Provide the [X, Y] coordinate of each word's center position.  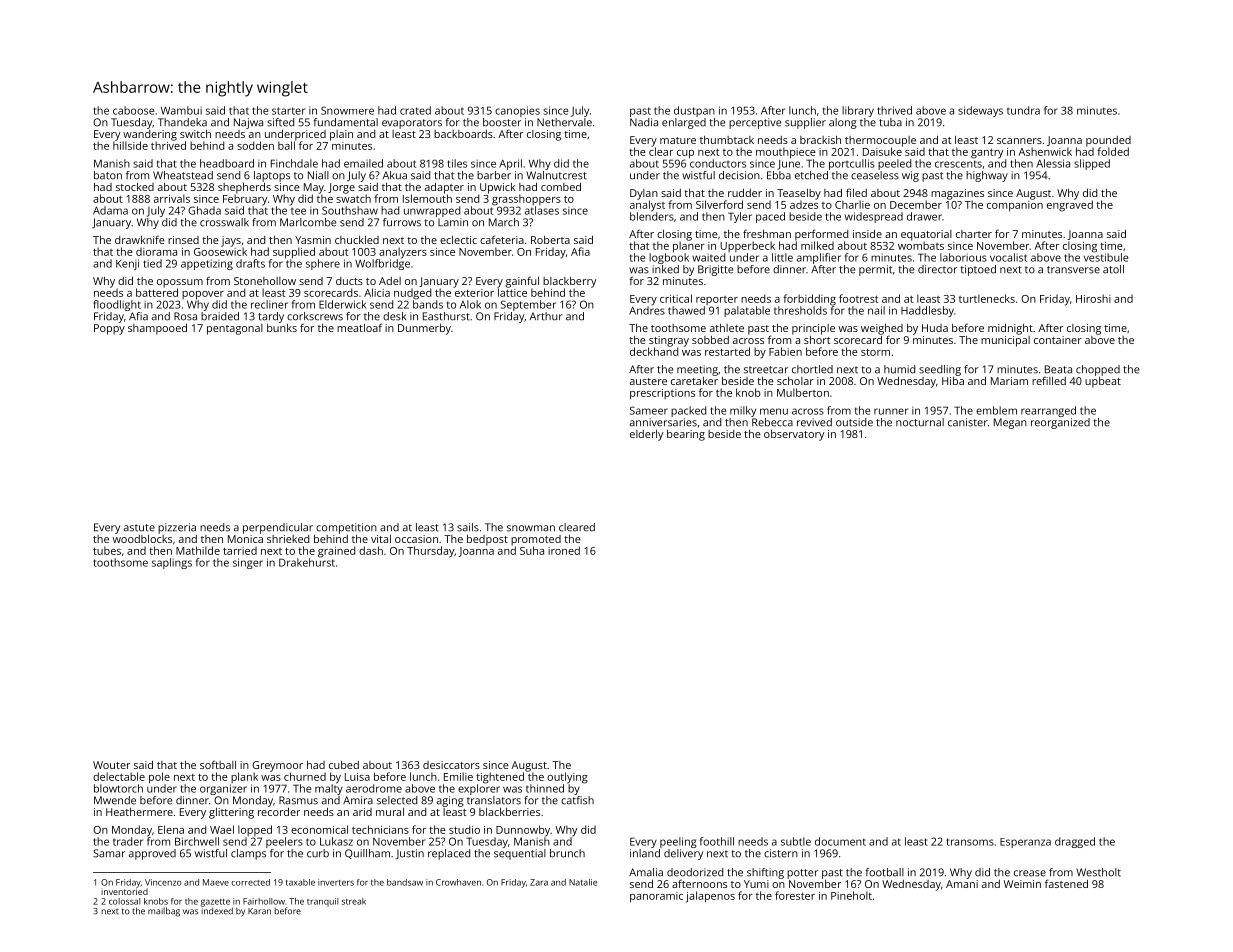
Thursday [430, 552]
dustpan [694, 111]
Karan [259, 911]
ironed [564, 550]
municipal [1005, 341]
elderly [646, 435]
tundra [1023, 110]
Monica [245, 539]
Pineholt [851, 895]
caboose [133, 110]
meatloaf [359, 327]
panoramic [656, 897]
